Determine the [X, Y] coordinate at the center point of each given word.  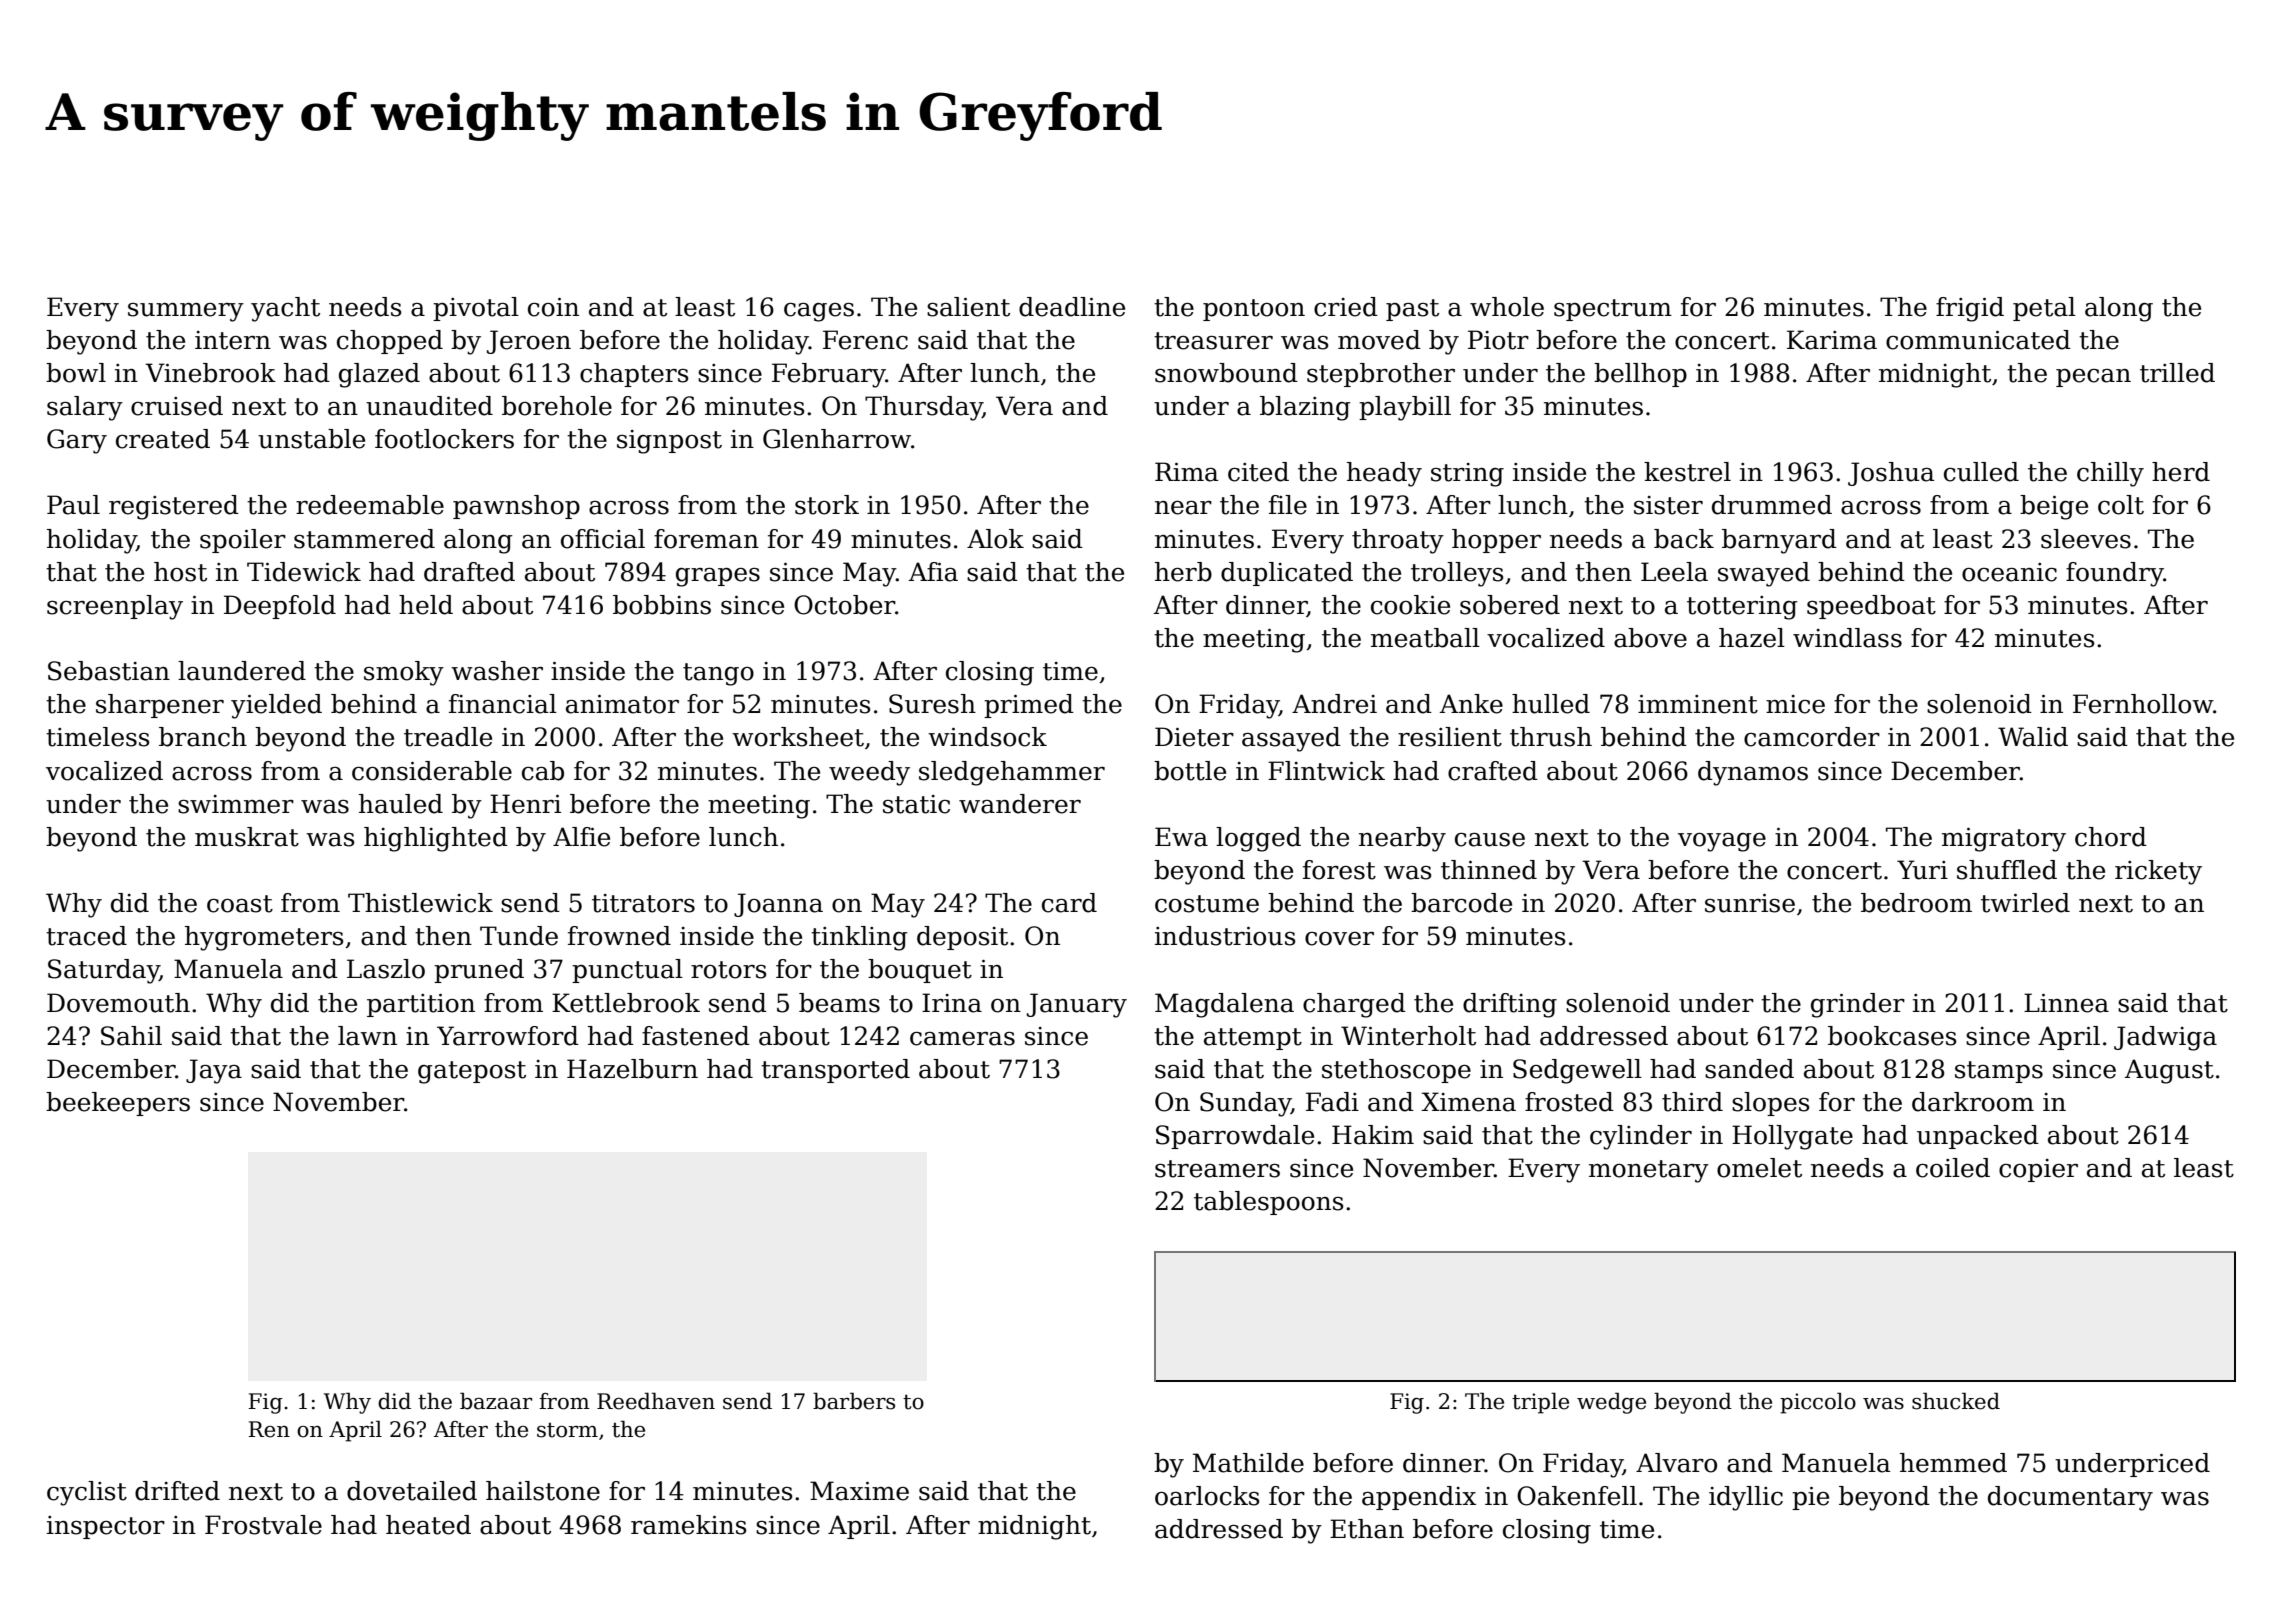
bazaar [496, 1401]
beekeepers [118, 1104]
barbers [854, 1401]
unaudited [429, 406]
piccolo [1818, 1403]
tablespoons [1269, 1203]
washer [497, 671]
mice [1795, 704]
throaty [1398, 541]
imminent [1698, 704]
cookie [1410, 605]
